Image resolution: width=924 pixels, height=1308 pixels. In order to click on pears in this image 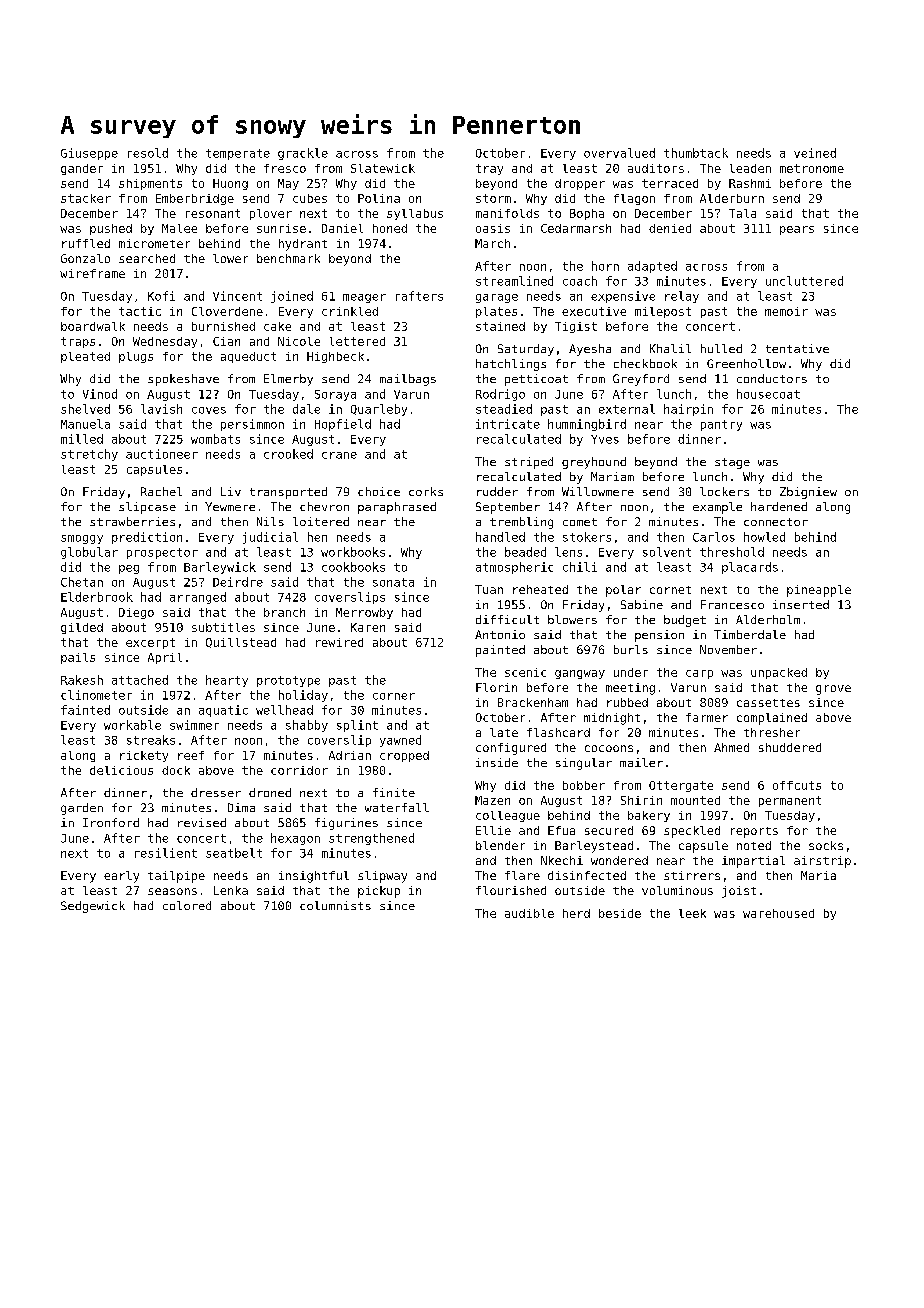, I will do `click(797, 230)`.
